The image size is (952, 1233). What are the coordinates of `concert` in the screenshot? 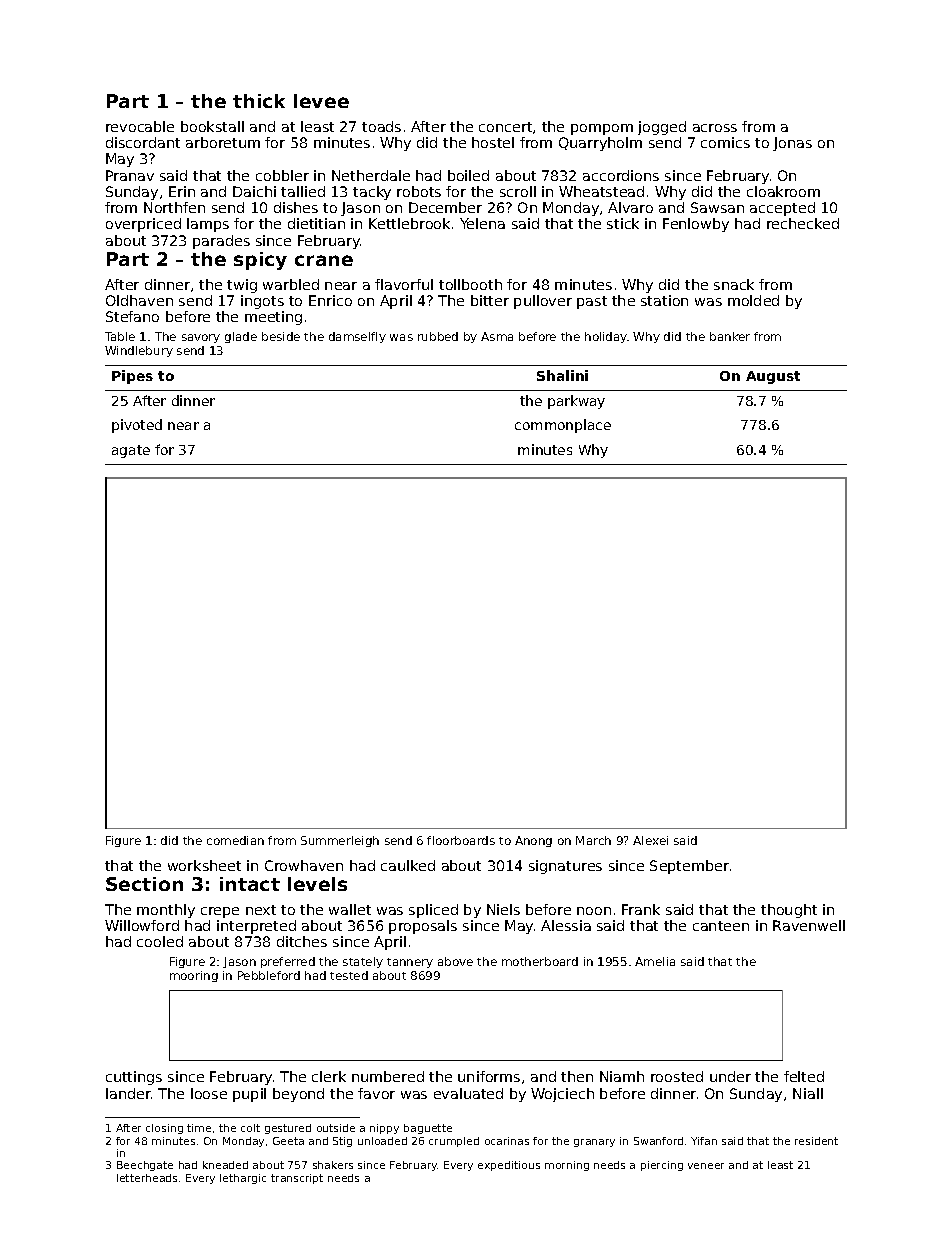 It's located at (505, 127).
